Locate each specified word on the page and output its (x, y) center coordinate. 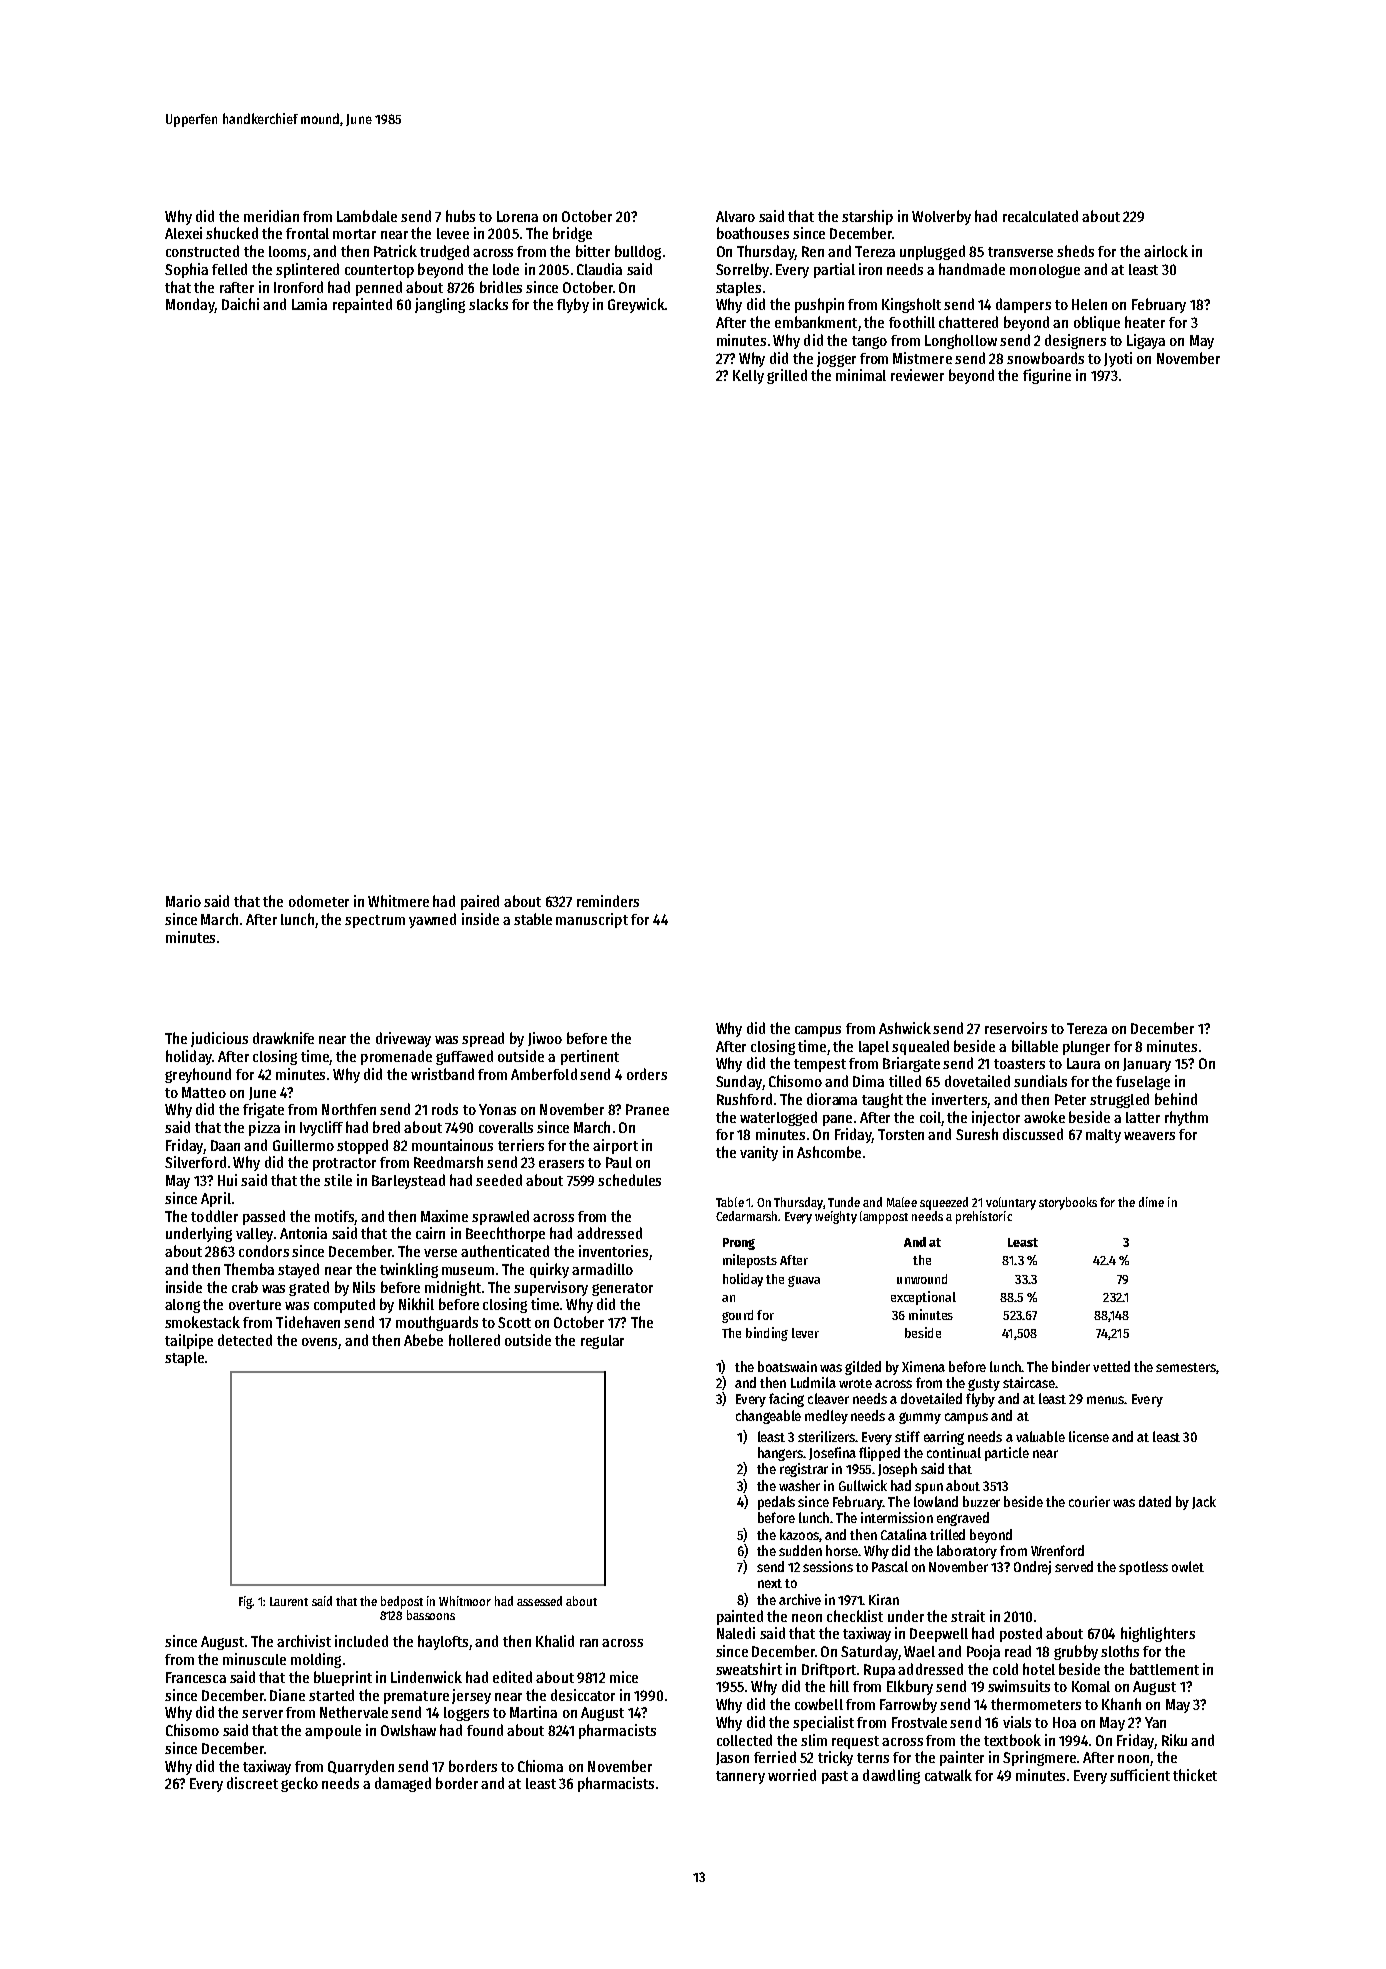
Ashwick (905, 1028)
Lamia (309, 304)
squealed (920, 1047)
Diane (287, 1695)
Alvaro (735, 216)
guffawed (464, 1057)
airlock (1166, 251)
